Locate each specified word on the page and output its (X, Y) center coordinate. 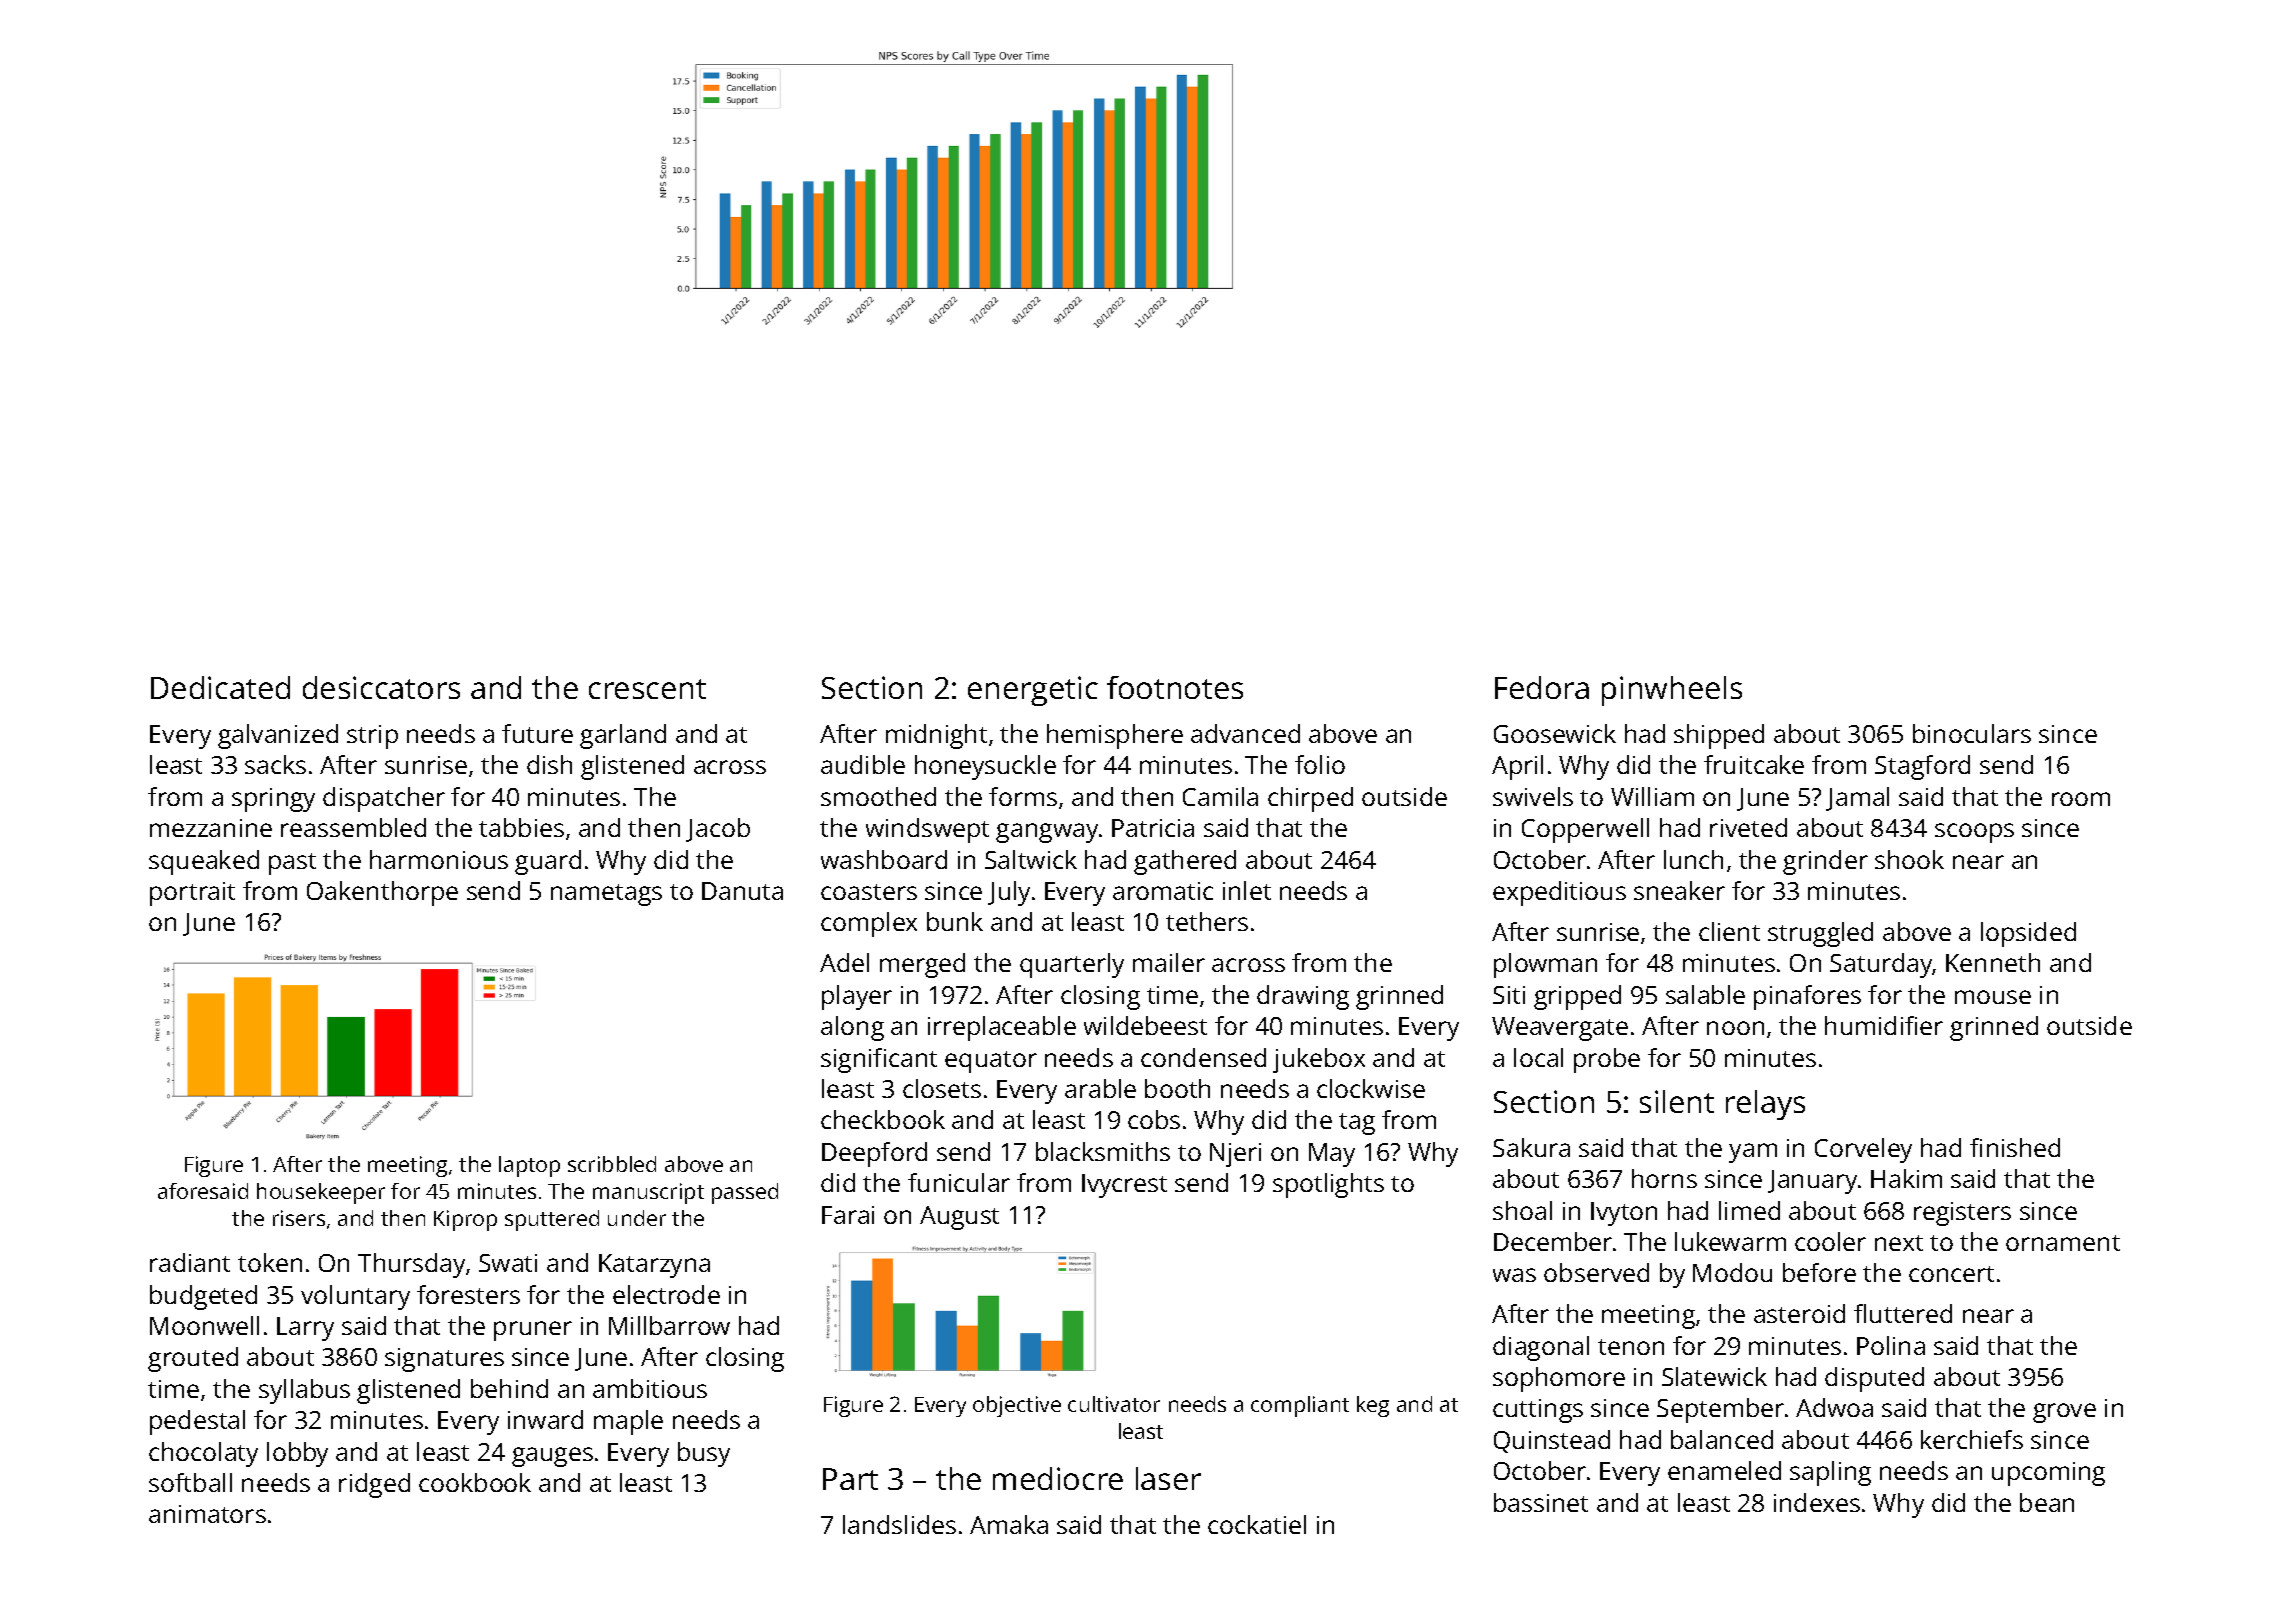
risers (299, 1218)
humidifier (1884, 1025)
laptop (529, 1166)
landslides (899, 1524)
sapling (1830, 1473)
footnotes (1175, 687)
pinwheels (1672, 691)
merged (922, 965)
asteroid (1799, 1313)
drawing (1303, 997)
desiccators (381, 687)
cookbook (475, 1482)
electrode (666, 1294)
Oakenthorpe (382, 893)
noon (1735, 1028)
